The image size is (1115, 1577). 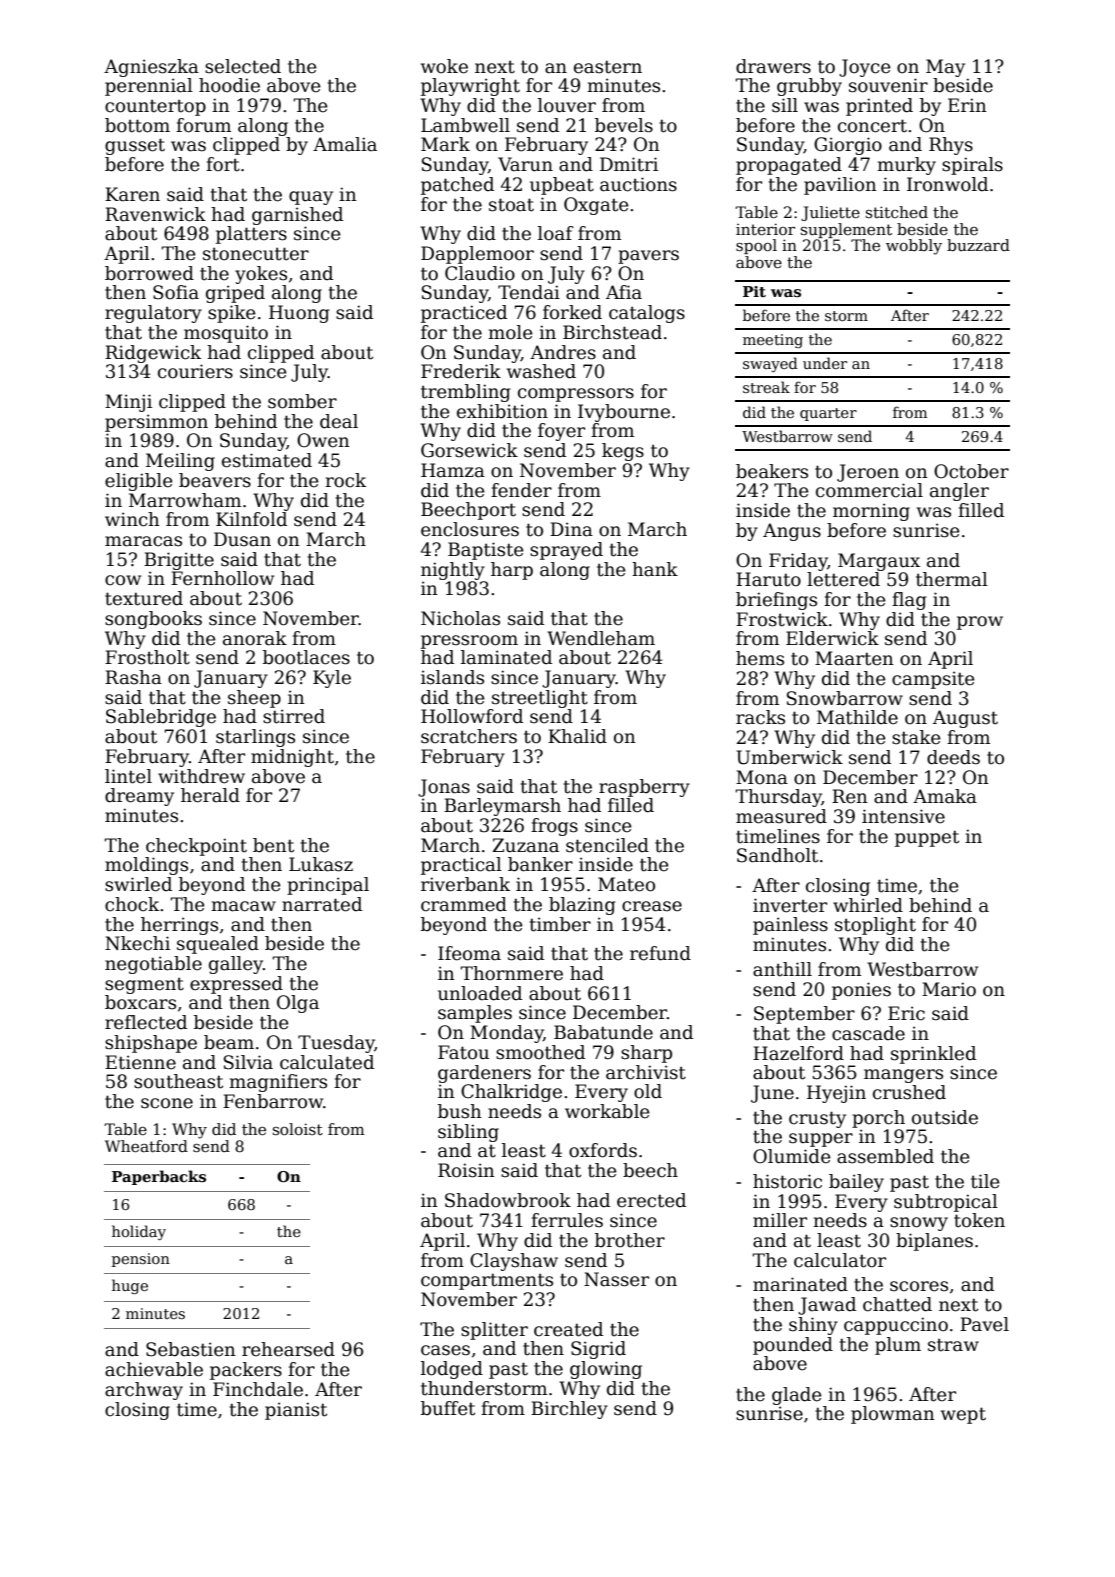 What do you see at coordinates (299, 314) in the screenshot?
I see `Huong` at bounding box center [299, 314].
